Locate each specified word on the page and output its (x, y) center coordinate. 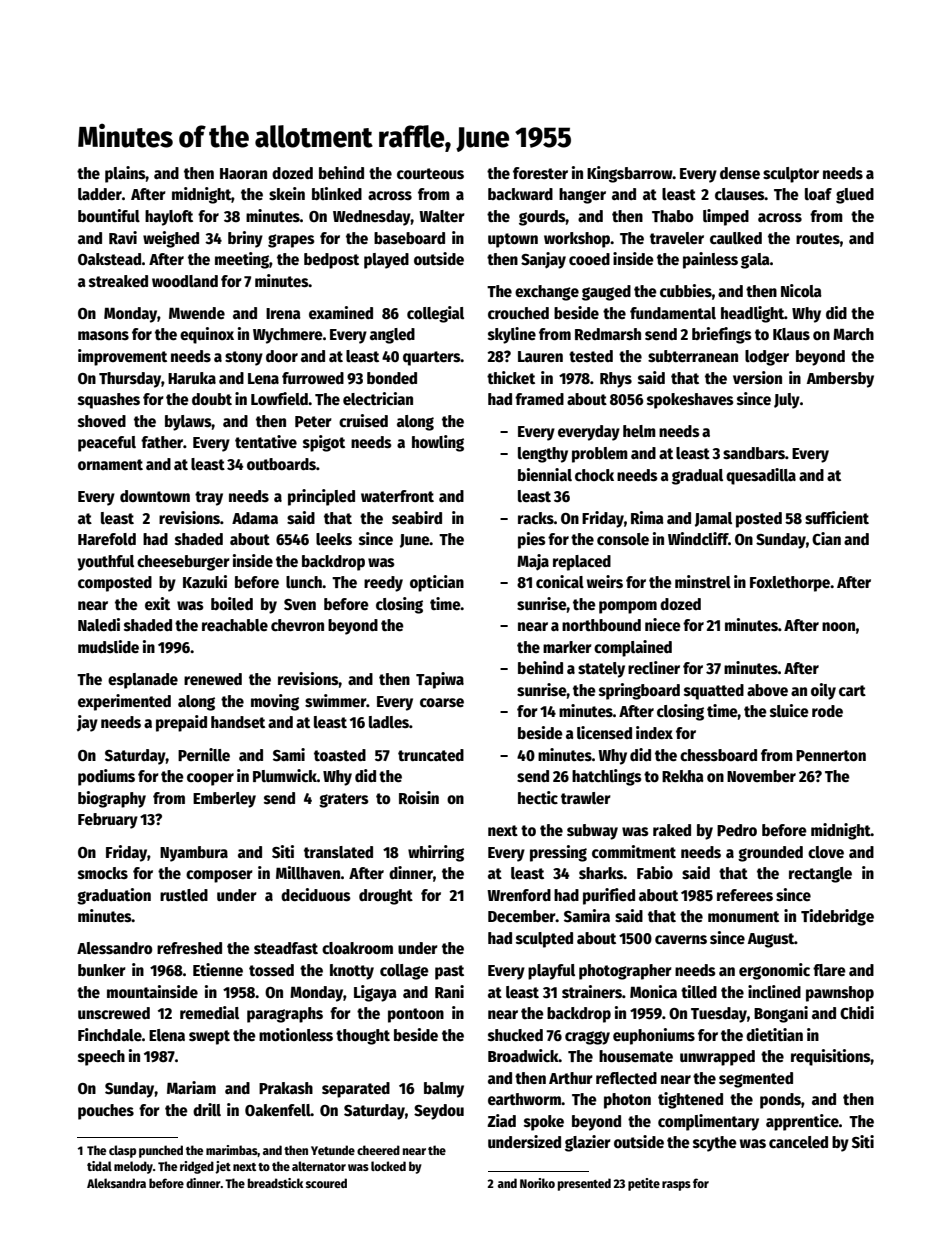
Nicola (801, 291)
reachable (235, 625)
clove (826, 852)
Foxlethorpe (790, 584)
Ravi (123, 237)
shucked (515, 1035)
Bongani (781, 1014)
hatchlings (607, 777)
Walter (442, 216)
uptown (513, 240)
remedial (209, 1012)
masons (103, 335)
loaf (818, 194)
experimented (124, 702)
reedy (383, 584)
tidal (99, 1166)
